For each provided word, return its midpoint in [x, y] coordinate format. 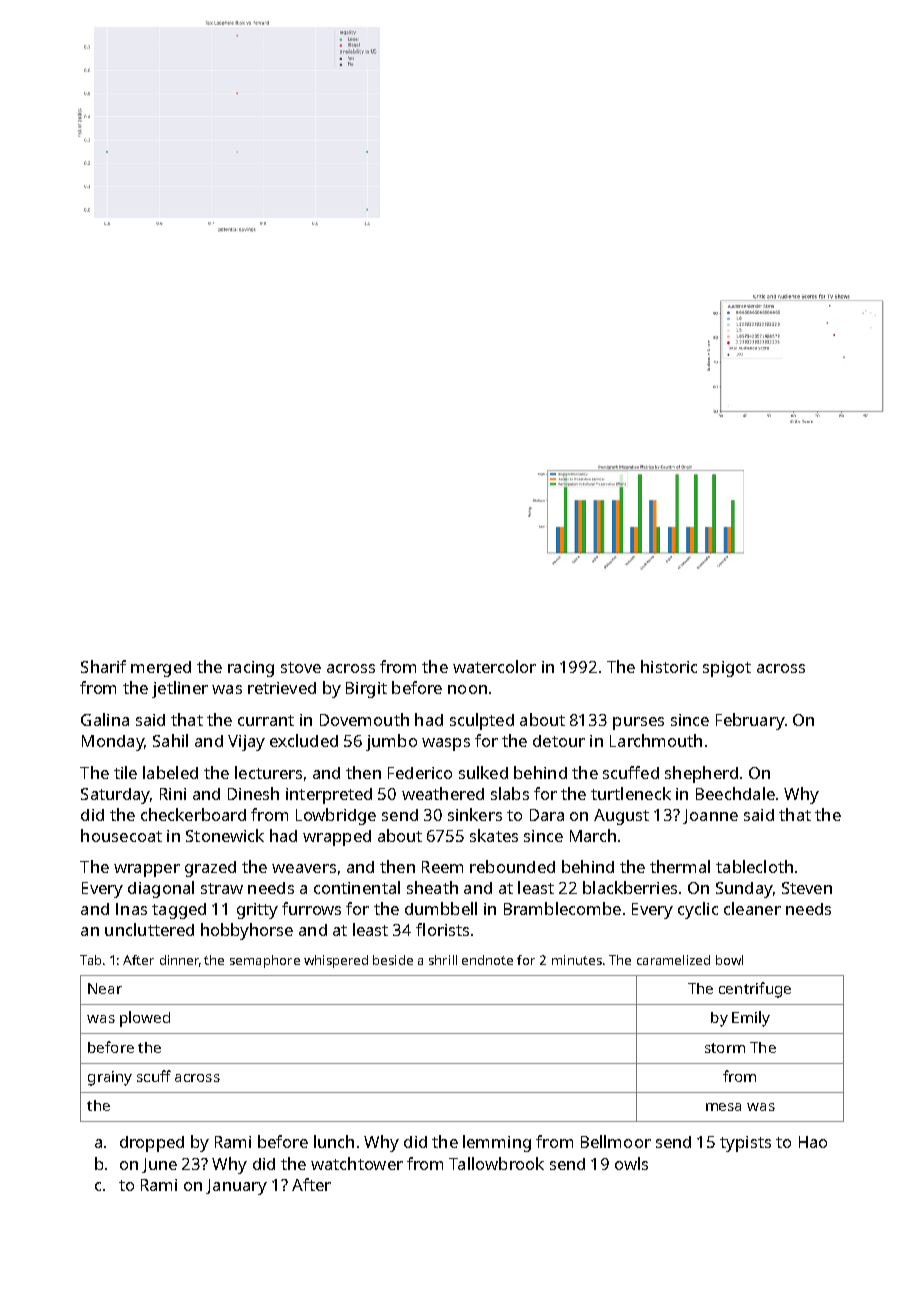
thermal [680, 866]
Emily [751, 1019]
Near [105, 988]
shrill [443, 960]
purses [638, 723]
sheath [432, 887]
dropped [152, 1144]
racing [251, 669]
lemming [497, 1143]
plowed [145, 1019]
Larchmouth [656, 740]
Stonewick [225, 835]
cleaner [752, 908]
